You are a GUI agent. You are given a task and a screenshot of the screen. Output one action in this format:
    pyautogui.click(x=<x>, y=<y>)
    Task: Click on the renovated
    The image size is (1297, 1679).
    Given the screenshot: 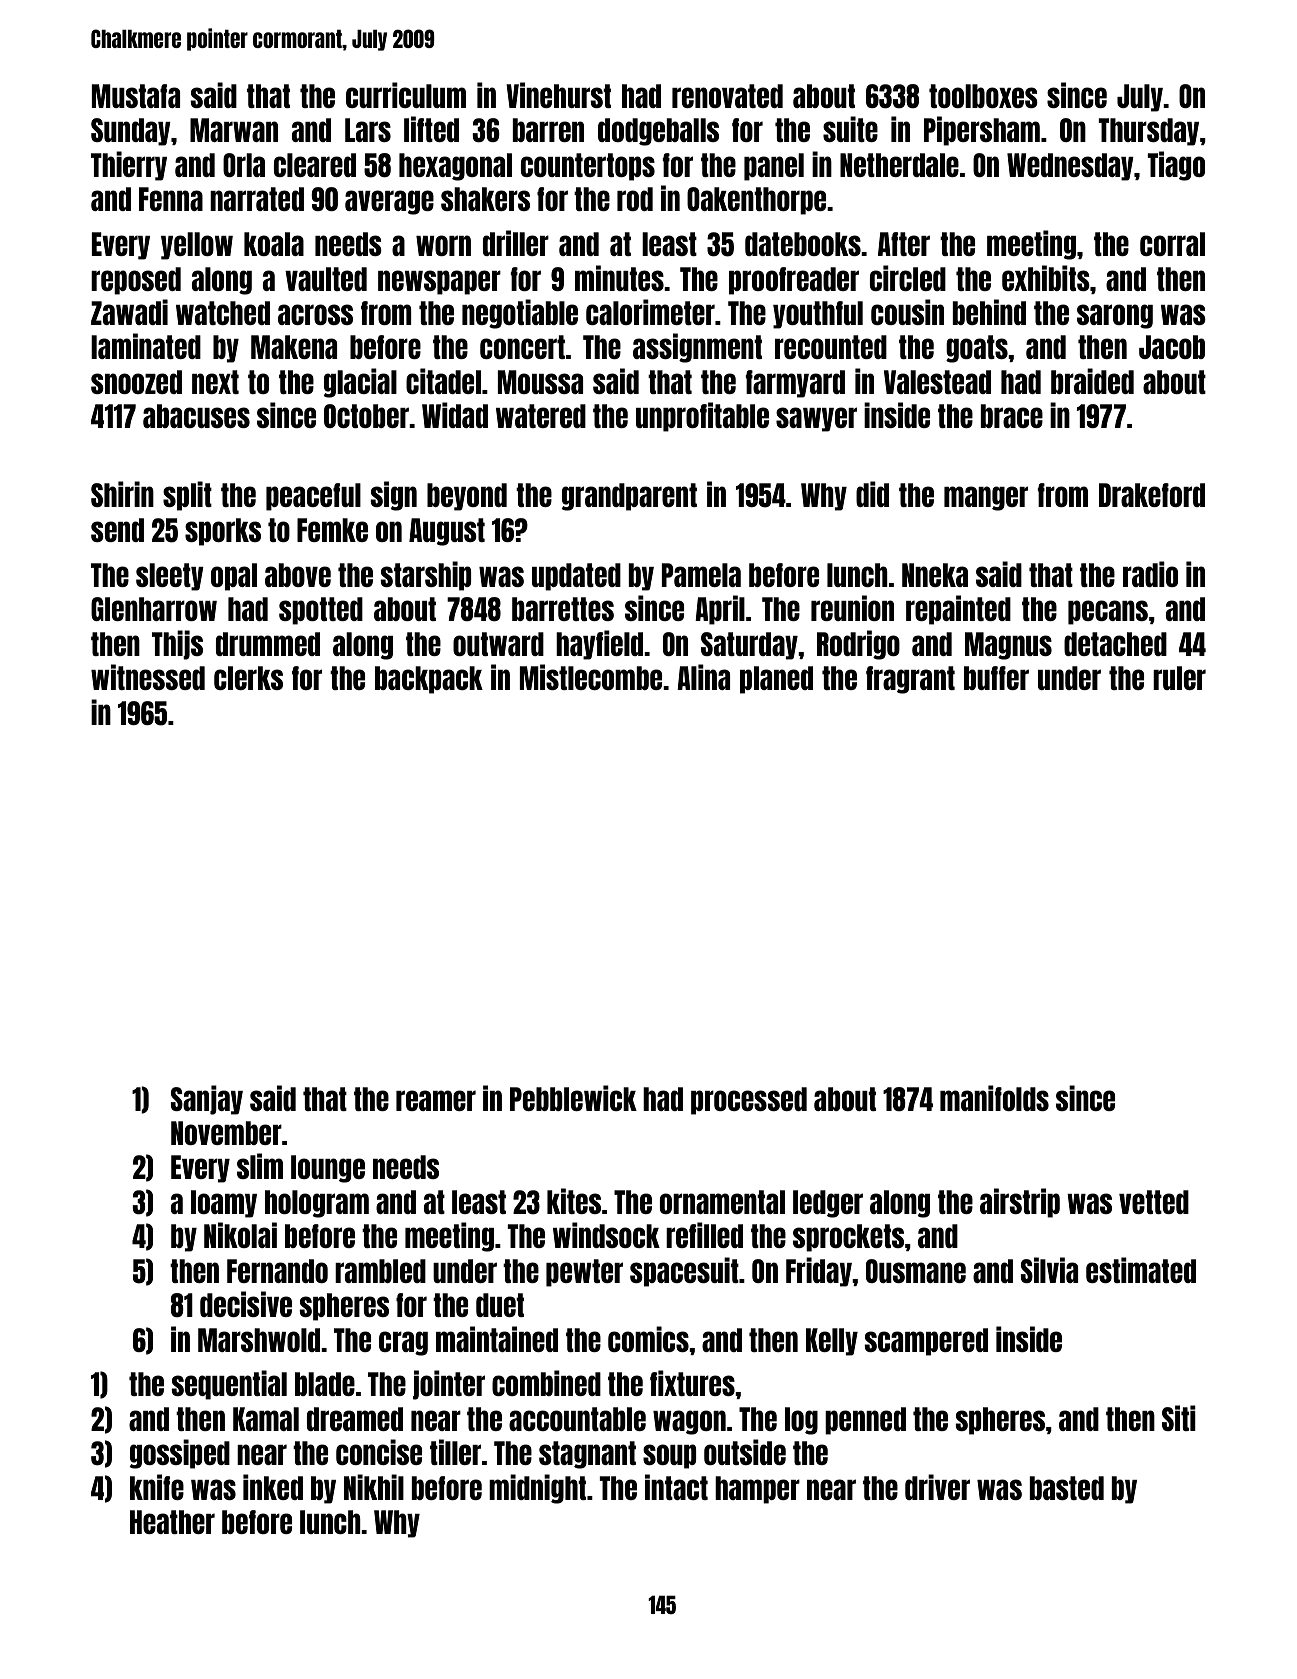 What is the action you would take?
    pyautogui.click(x=727, y=96)
